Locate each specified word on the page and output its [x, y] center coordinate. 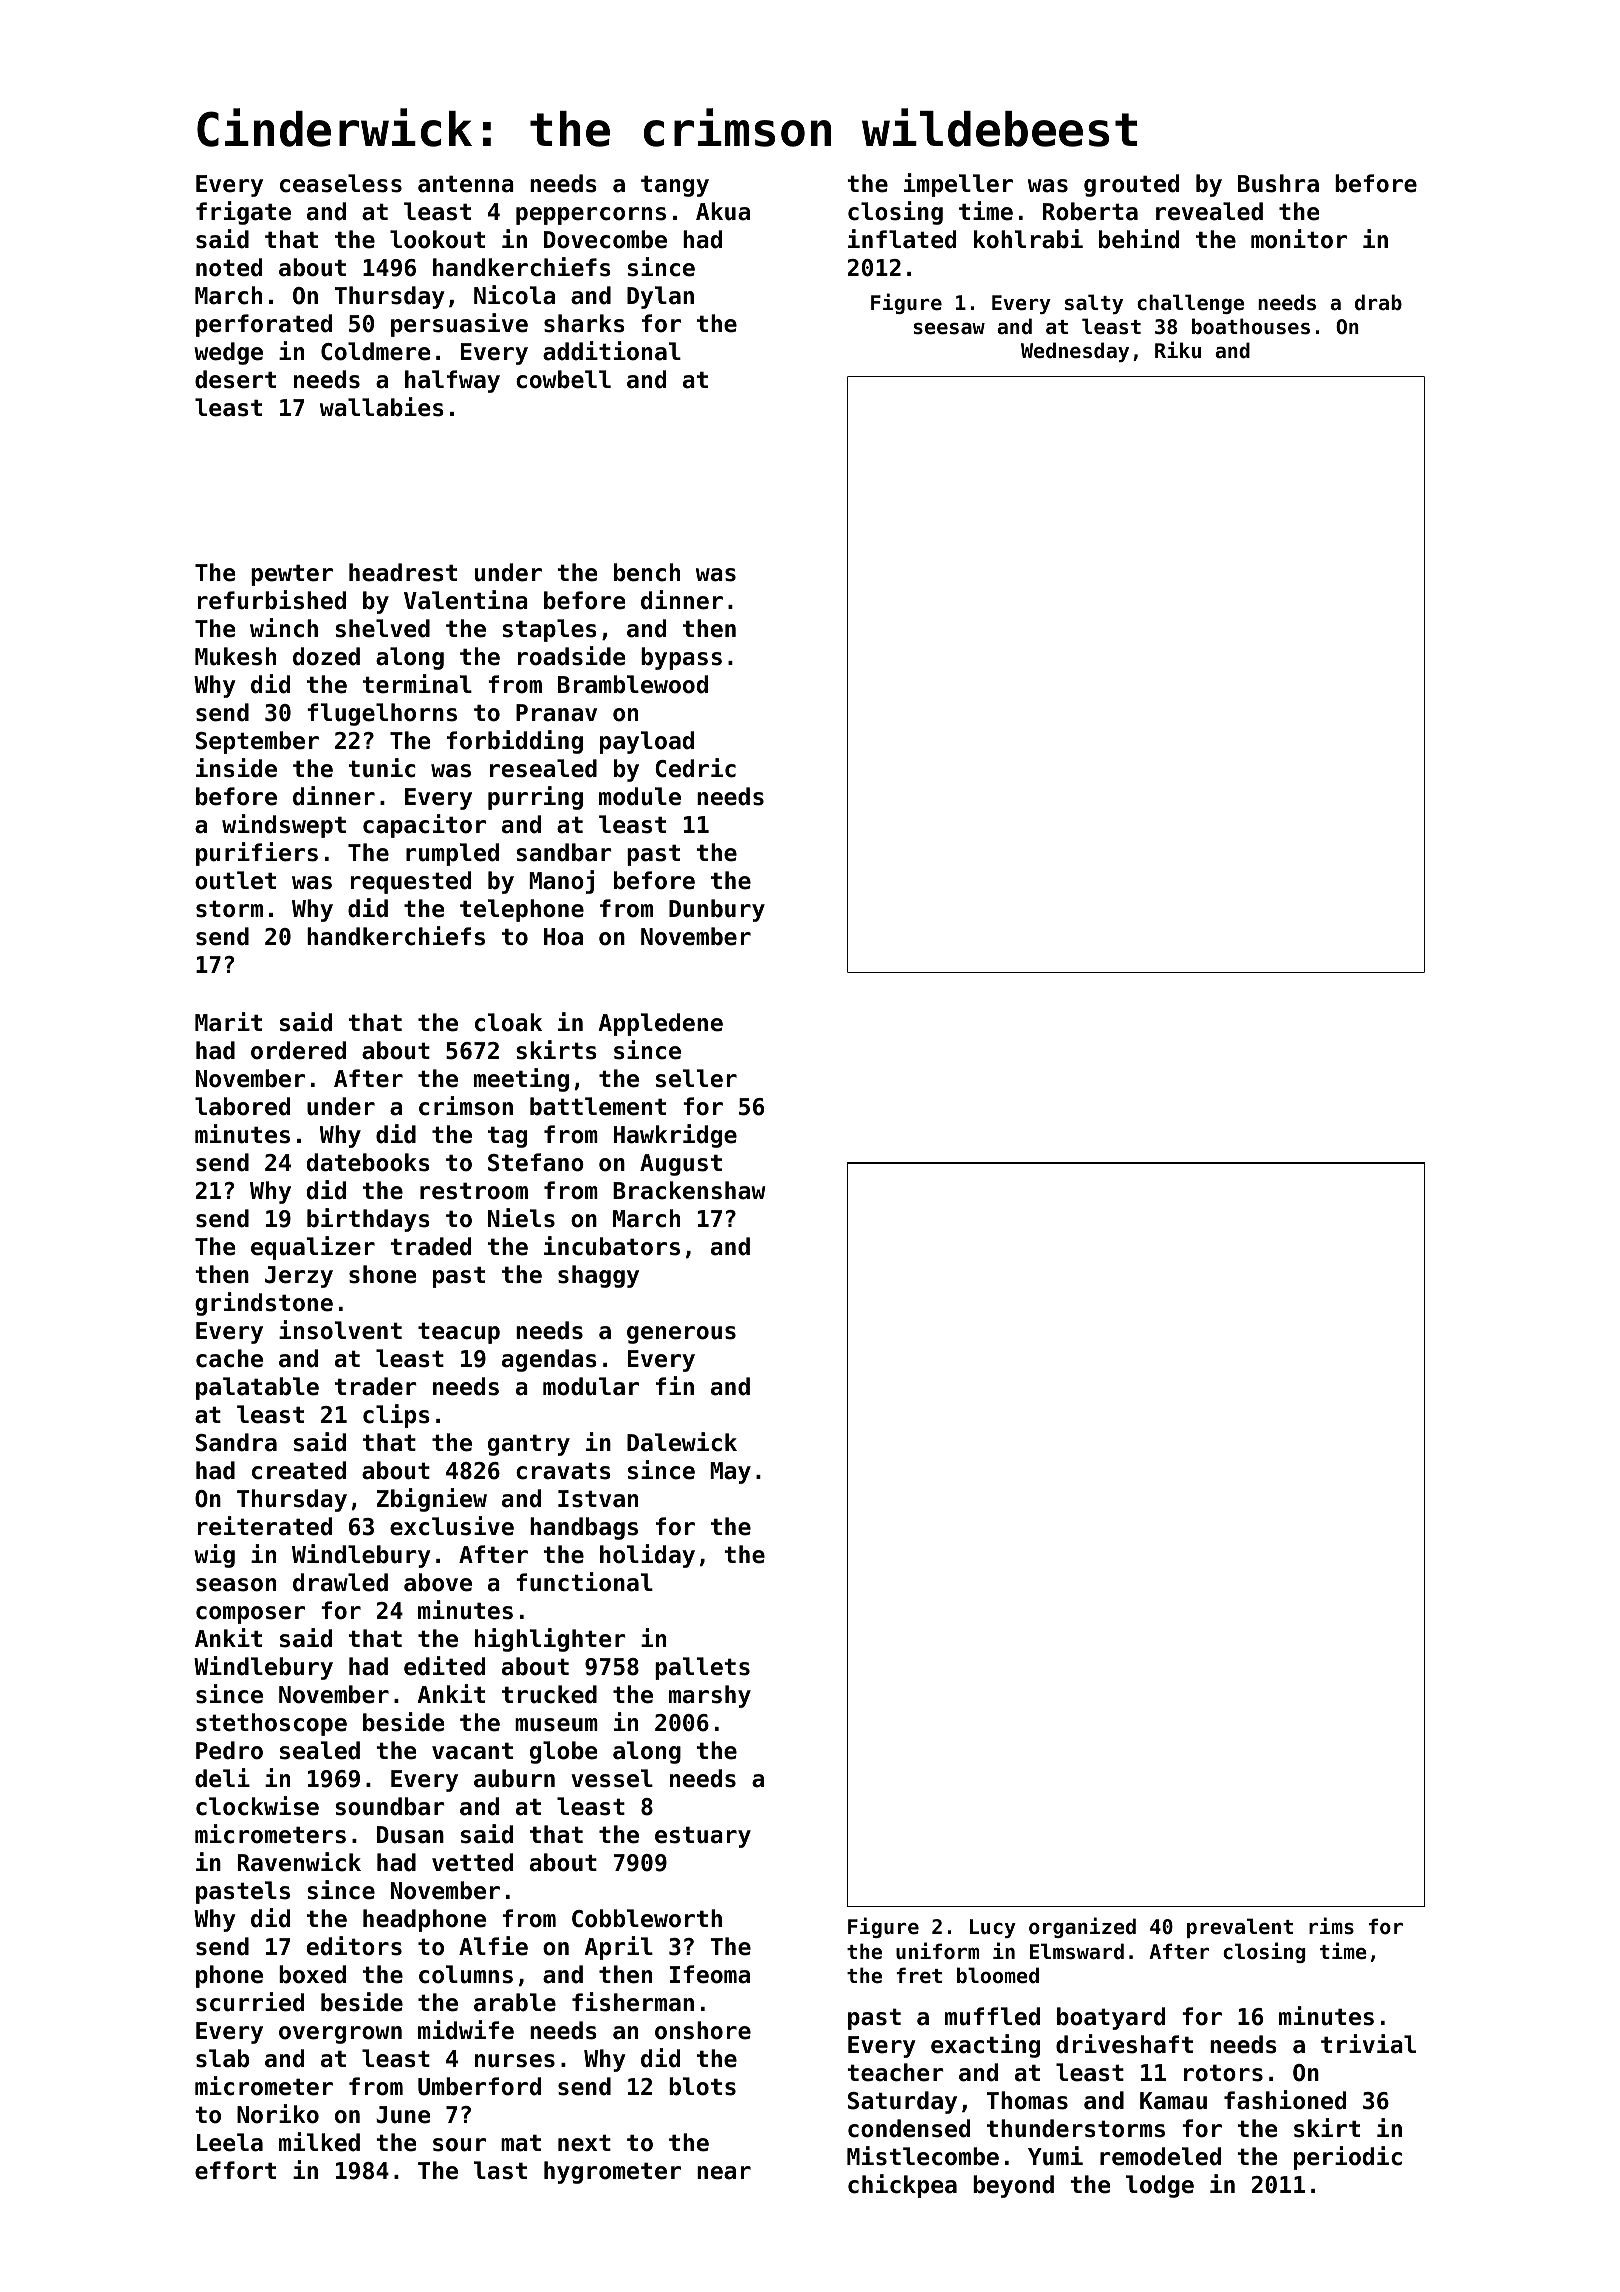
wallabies [382, 407]
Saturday [902, 2102]
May [730, 1473]
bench [647, 572]
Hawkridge [675, 1136]
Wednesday [1075, 352]
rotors [1223, 2073]
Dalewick [682, 1442]
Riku [1178, 349]
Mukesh [235, 656]
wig [214, 1556]
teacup [459, 1333]
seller [696, 1078]
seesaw [949, 329]
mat [521, 2143]
